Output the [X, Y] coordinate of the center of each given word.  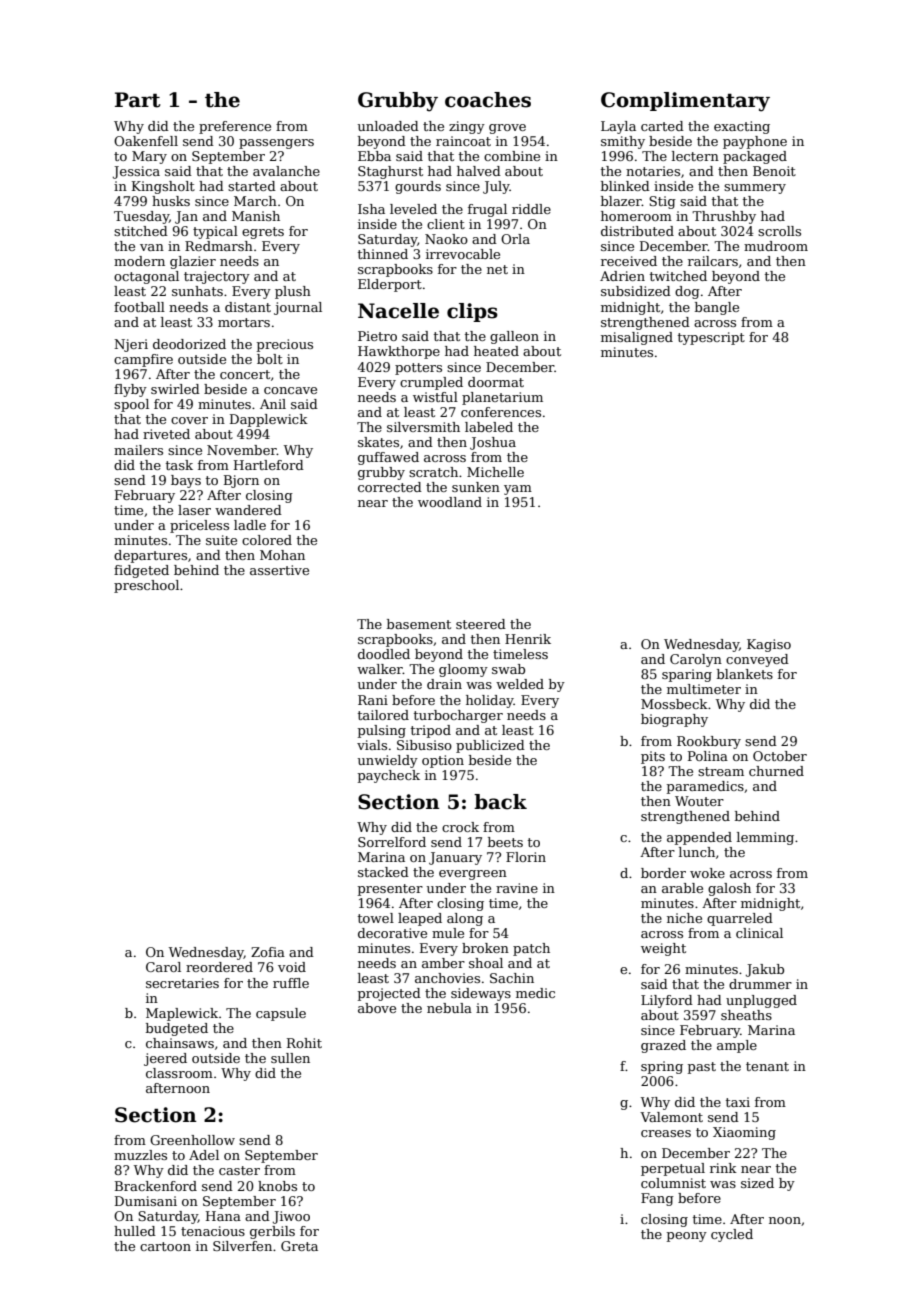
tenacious [213, 1231]
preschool [146, 586]
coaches [488, 100]
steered [481, 624]
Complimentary [685, 102]
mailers [138, 450]
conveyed [757, 660]
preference [235, 127]
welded [520, 684]
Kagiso [769, 645]
